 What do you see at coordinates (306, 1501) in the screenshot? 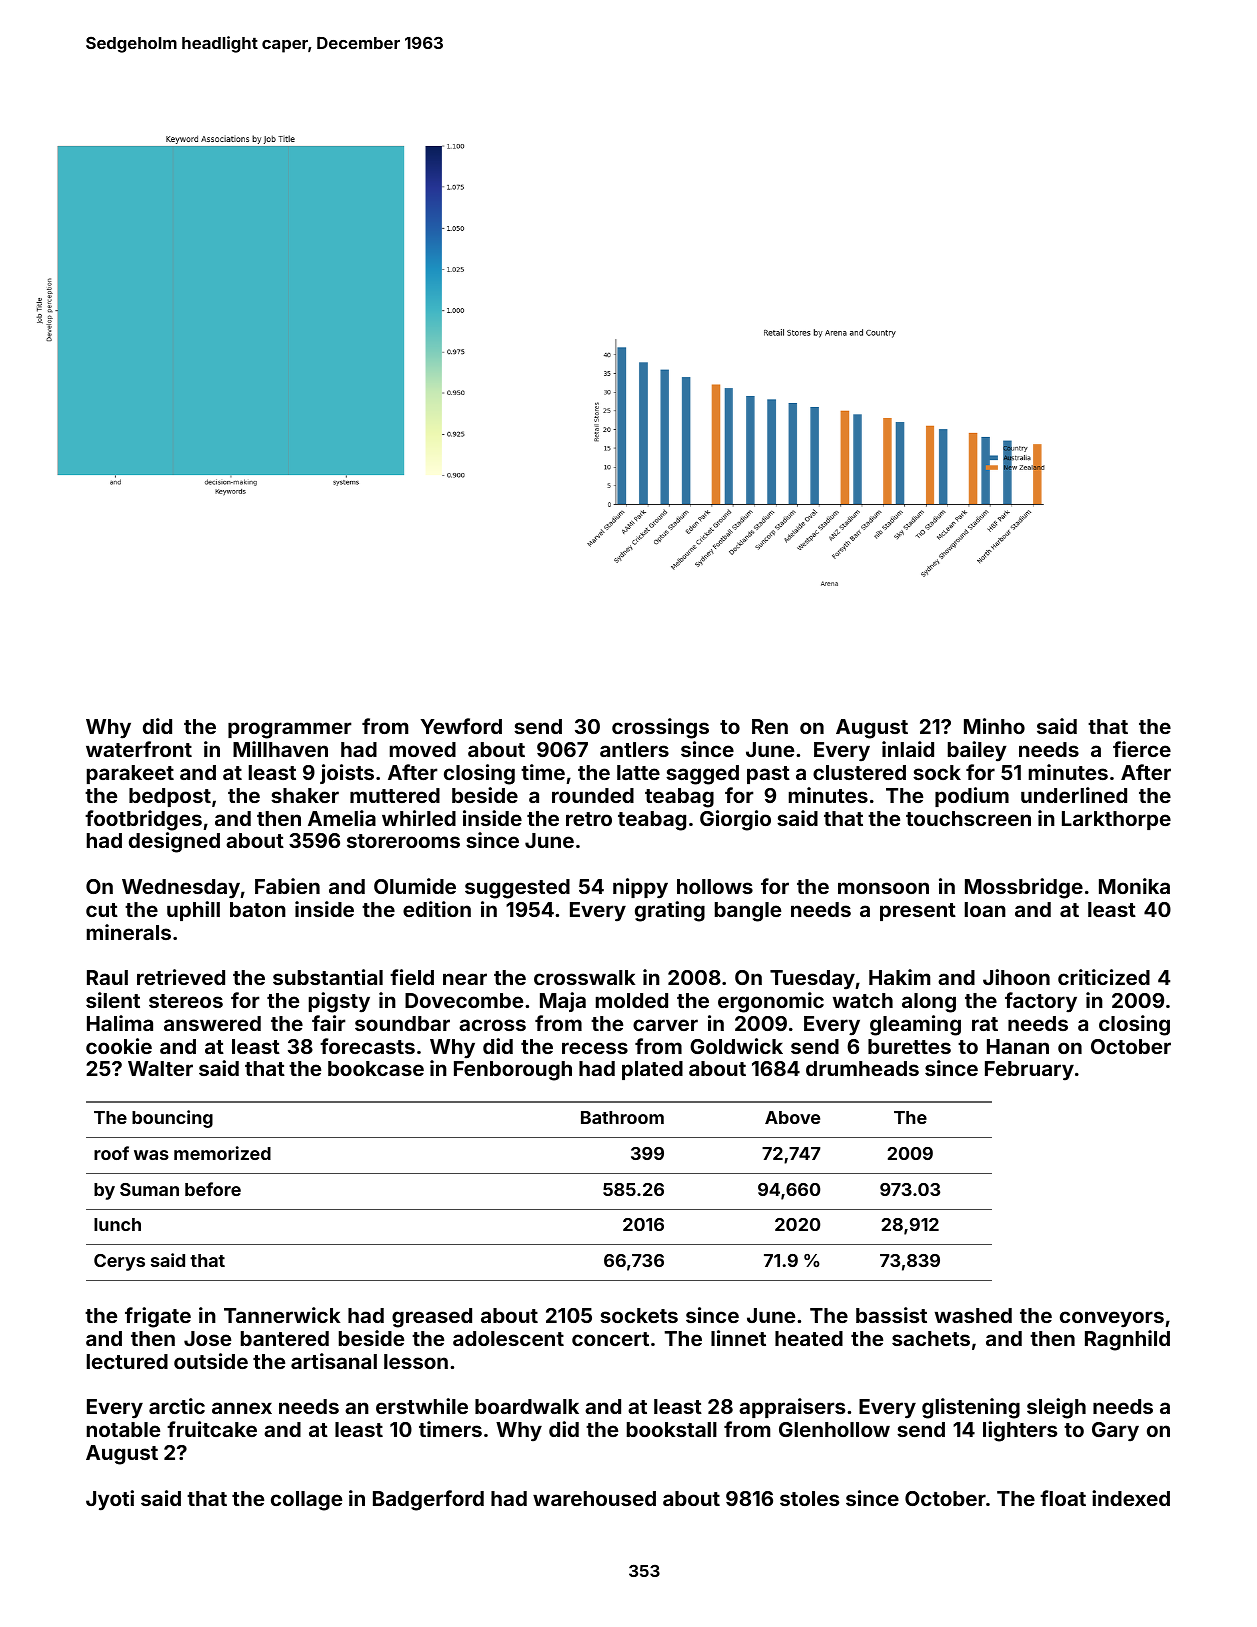
I see `collage` at bounding box center [306, 1501].
